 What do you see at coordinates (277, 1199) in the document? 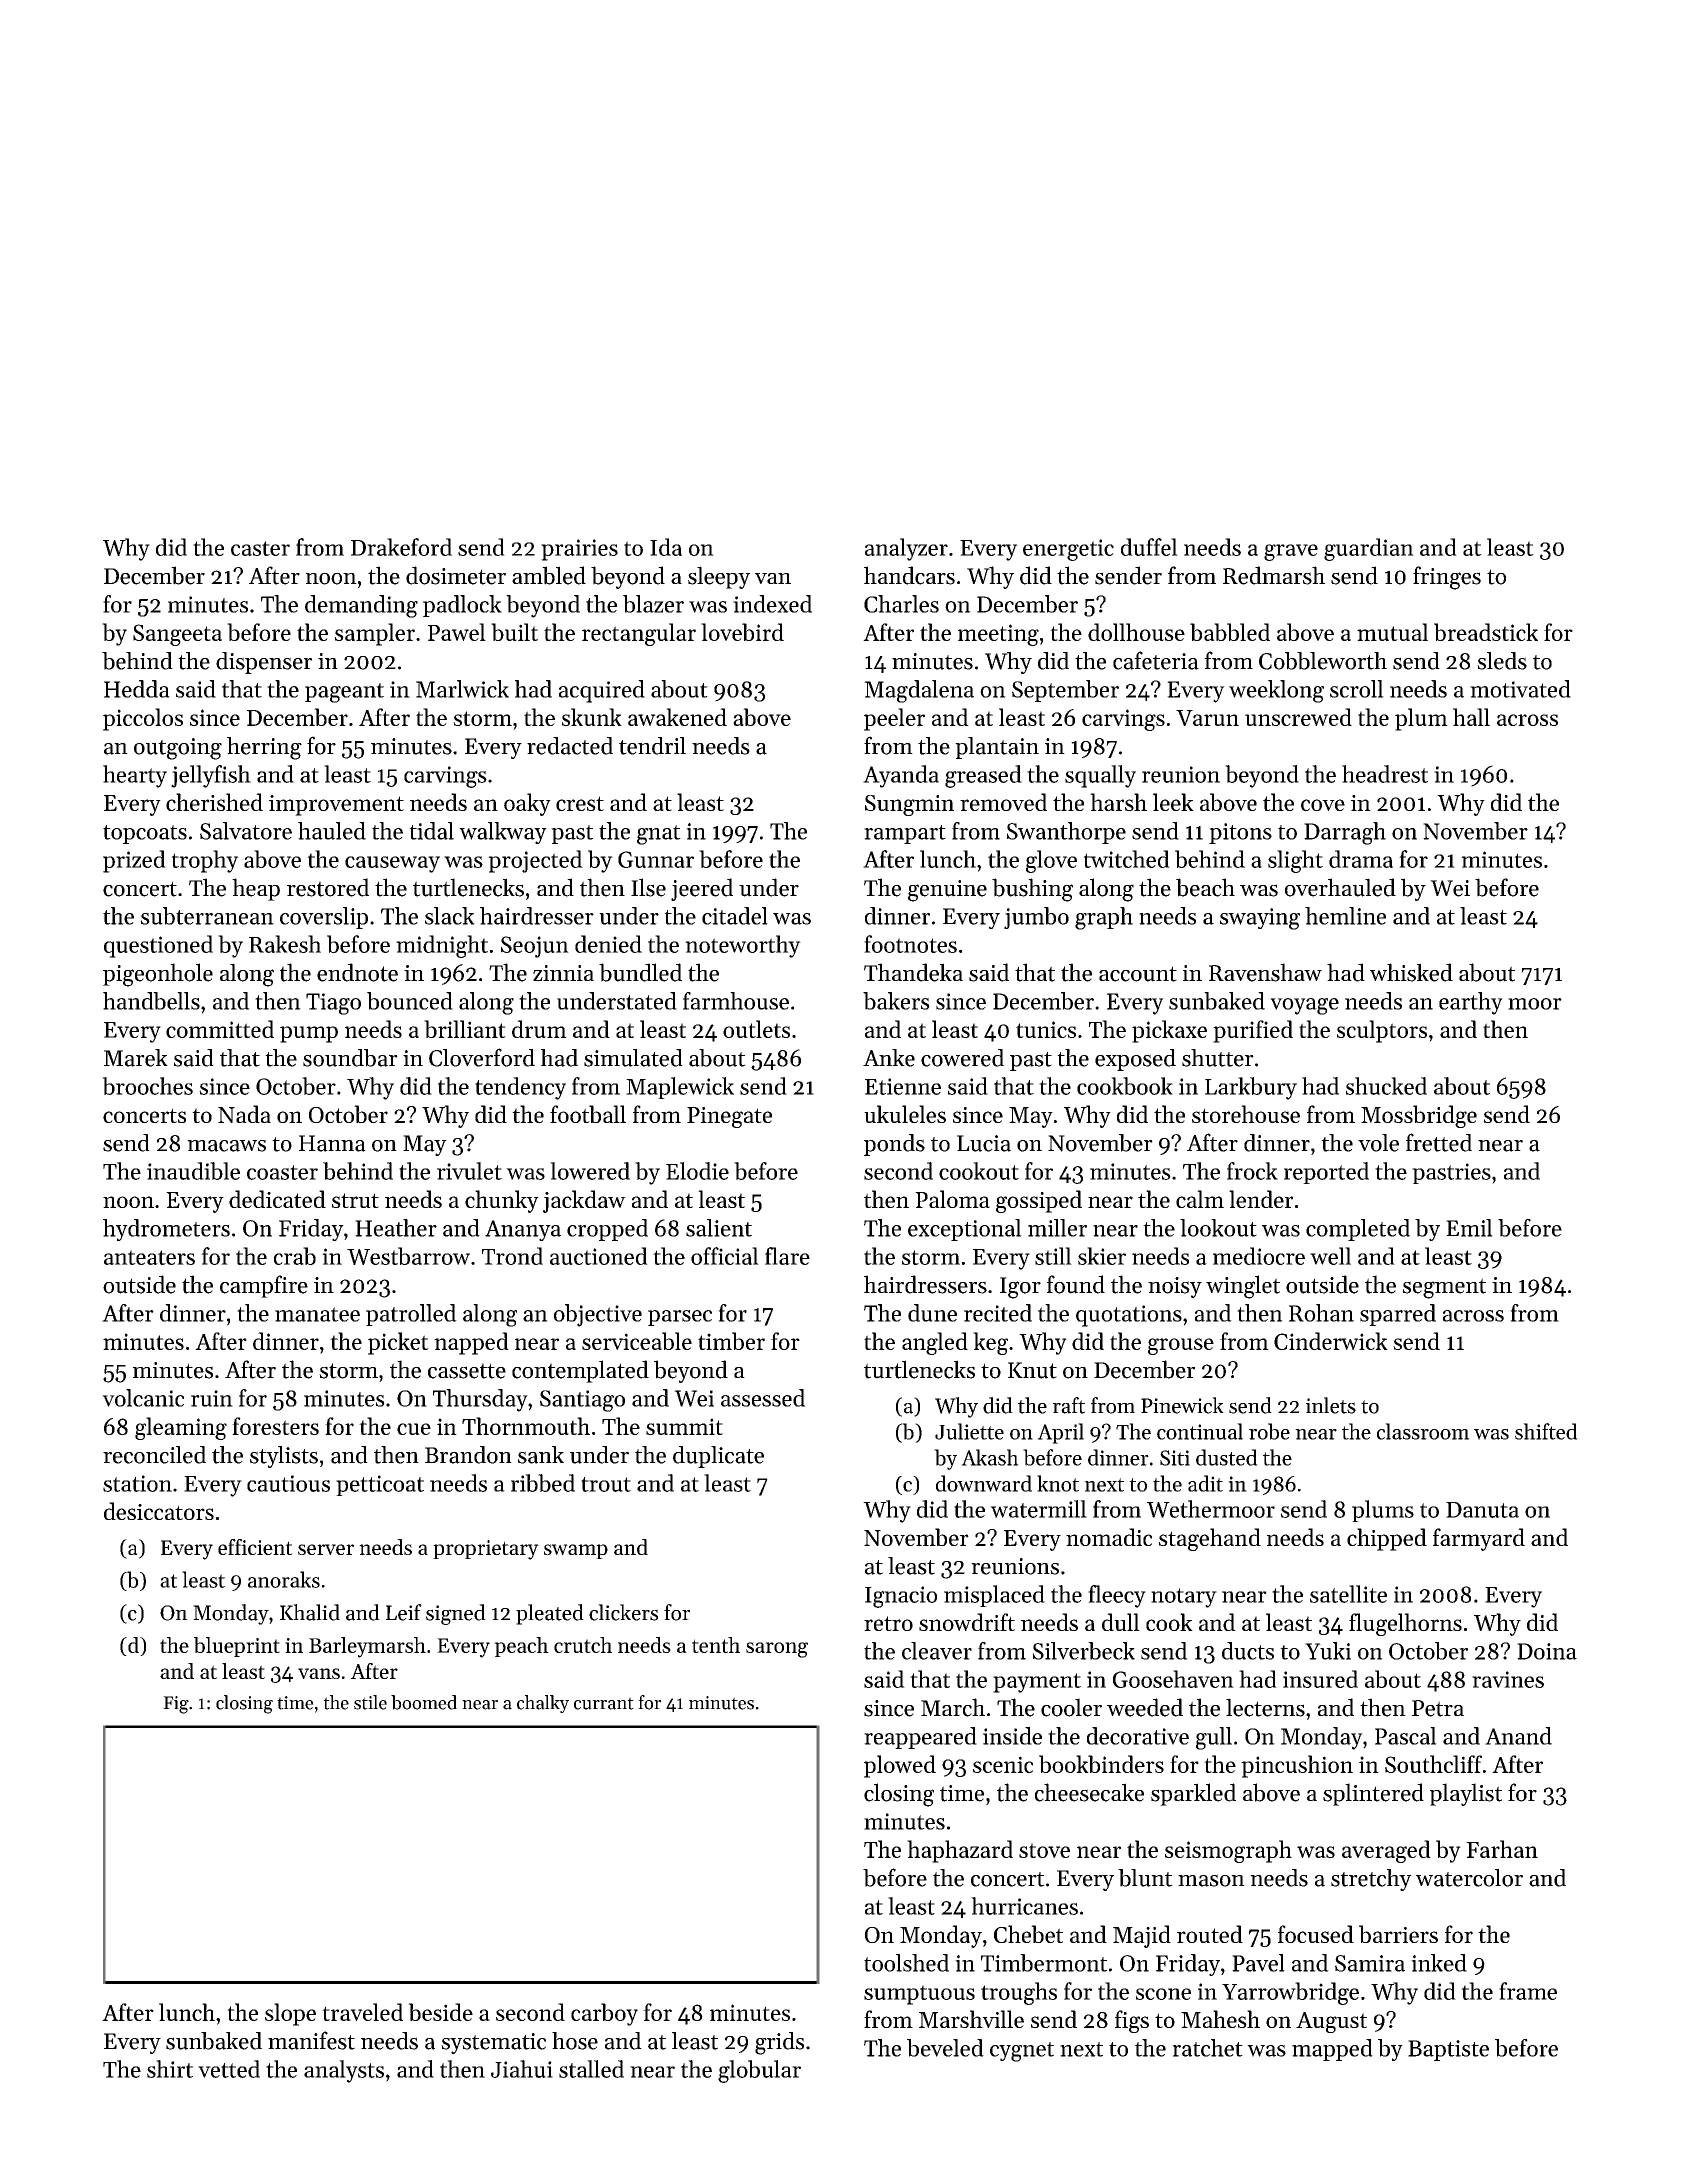
I see `dedicated` at bounding box center [277, 1199].
